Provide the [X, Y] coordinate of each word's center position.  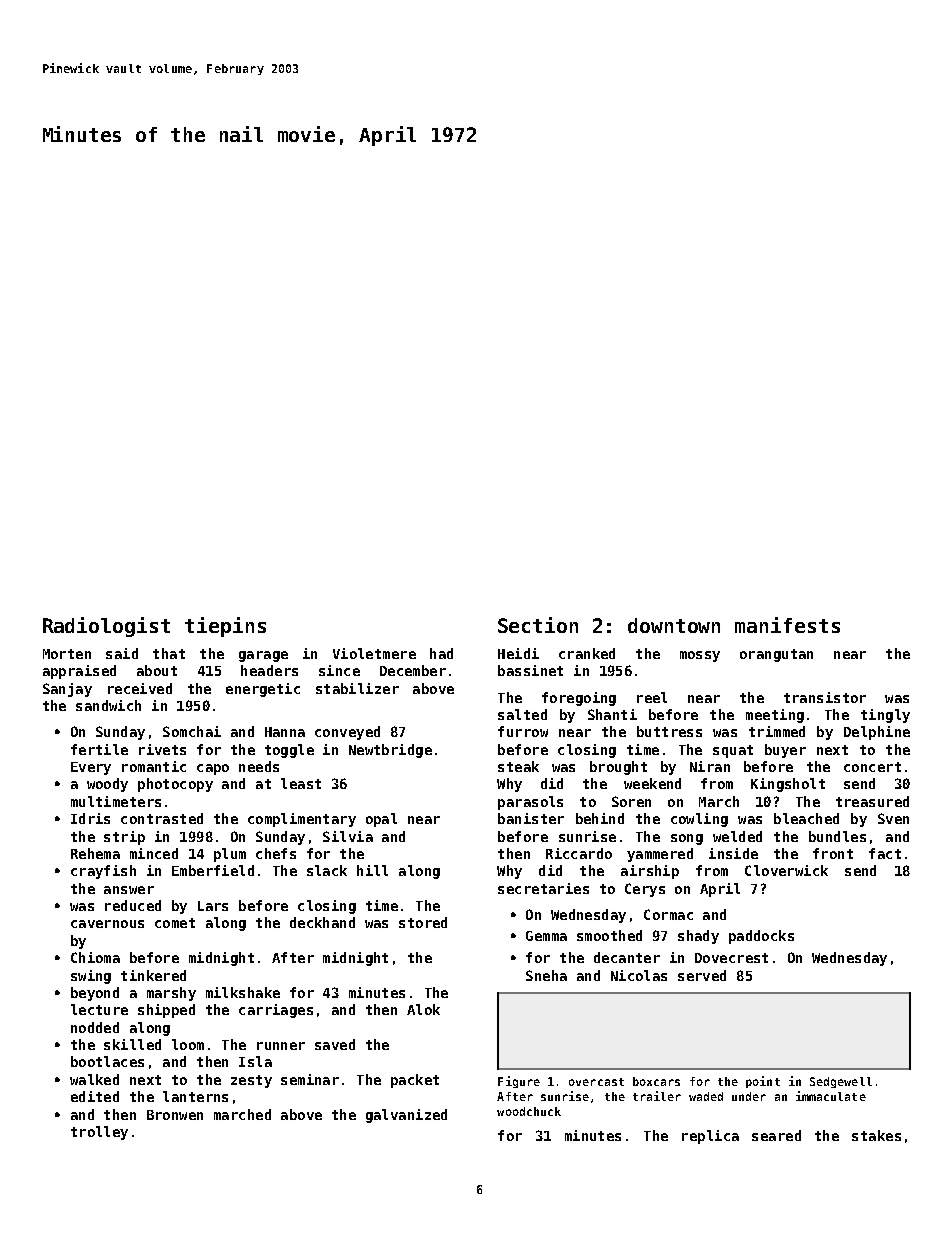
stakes [876, 1135]
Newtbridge [390, 751]
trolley [99, 1133]
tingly [885, 716]
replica [710, 1137]
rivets [162, 749]
